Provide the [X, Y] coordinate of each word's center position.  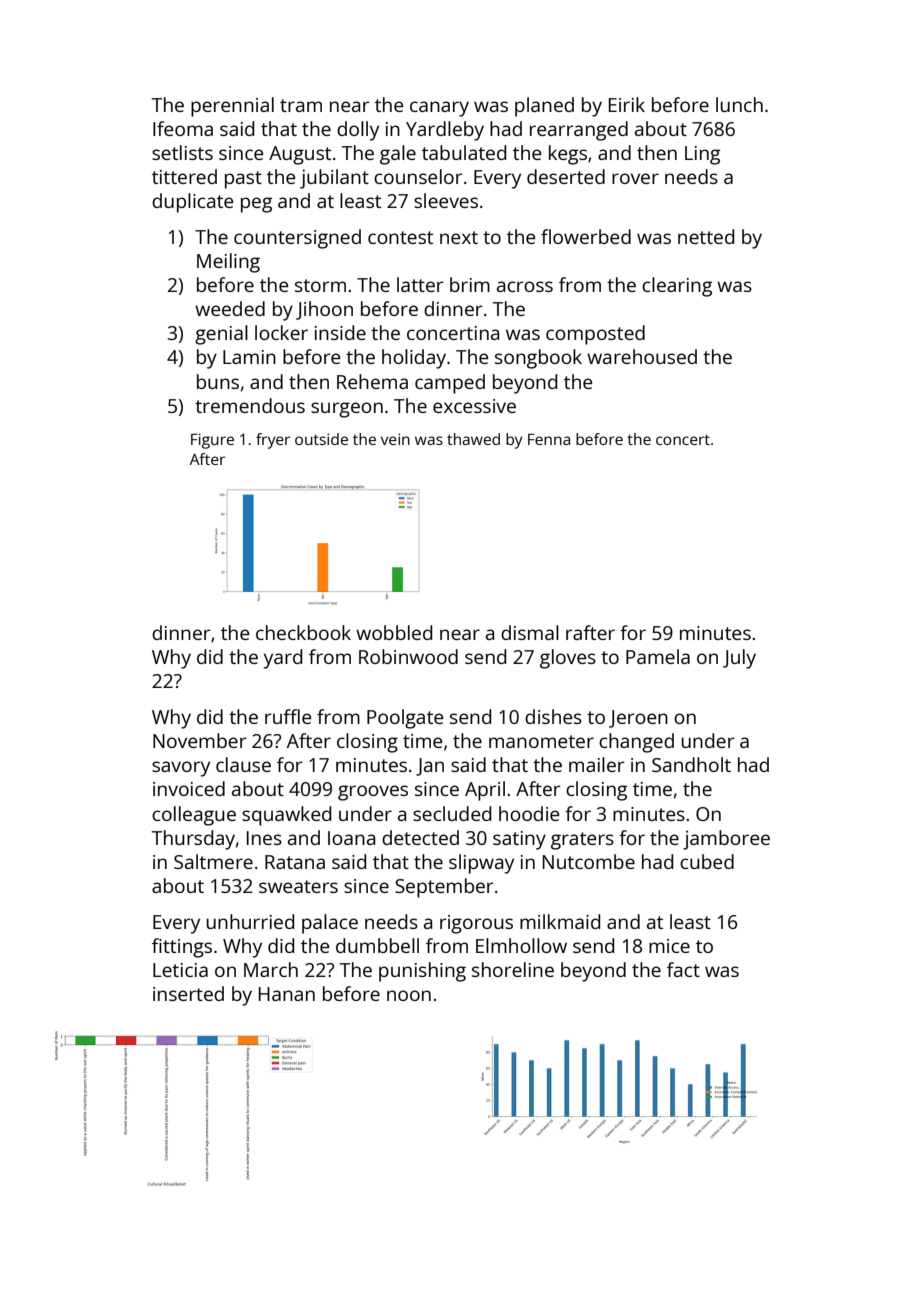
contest [400, 237]
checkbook [303, 632]
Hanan [287, 994]
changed [636, 743]
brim [470, 284]
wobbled [394, 632]
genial [221, 335]
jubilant [334, 179]
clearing [677, 287]
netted [706, 236]
